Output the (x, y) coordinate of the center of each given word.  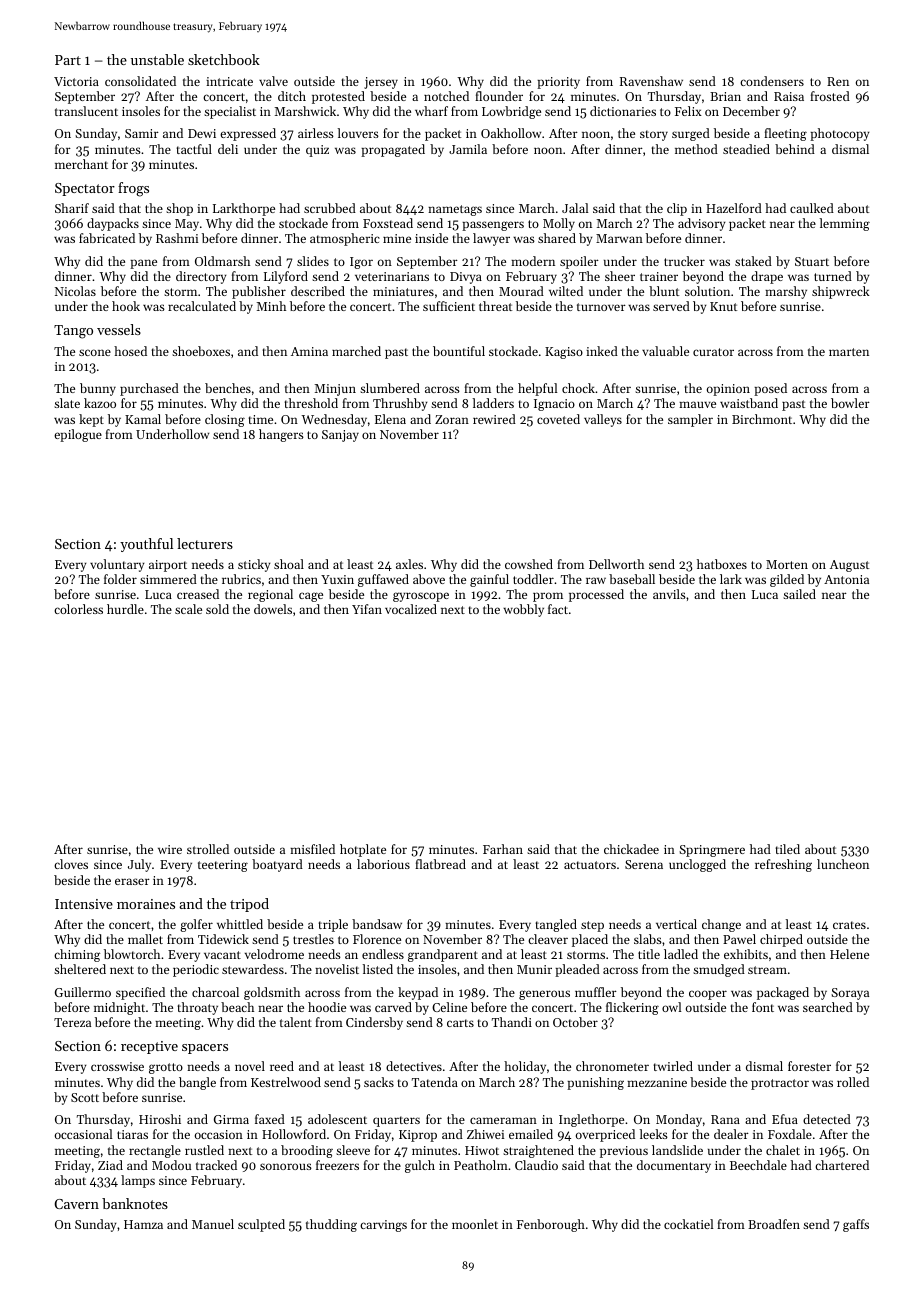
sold (217, 609)
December (751, 111)
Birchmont (762, 419)
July (139, 865)
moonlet (475, 1224)
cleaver (548, 939)
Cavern (76, 1204)
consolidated (140, 81)
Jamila (468, 149)
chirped (781, 940)
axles (409, 564)
